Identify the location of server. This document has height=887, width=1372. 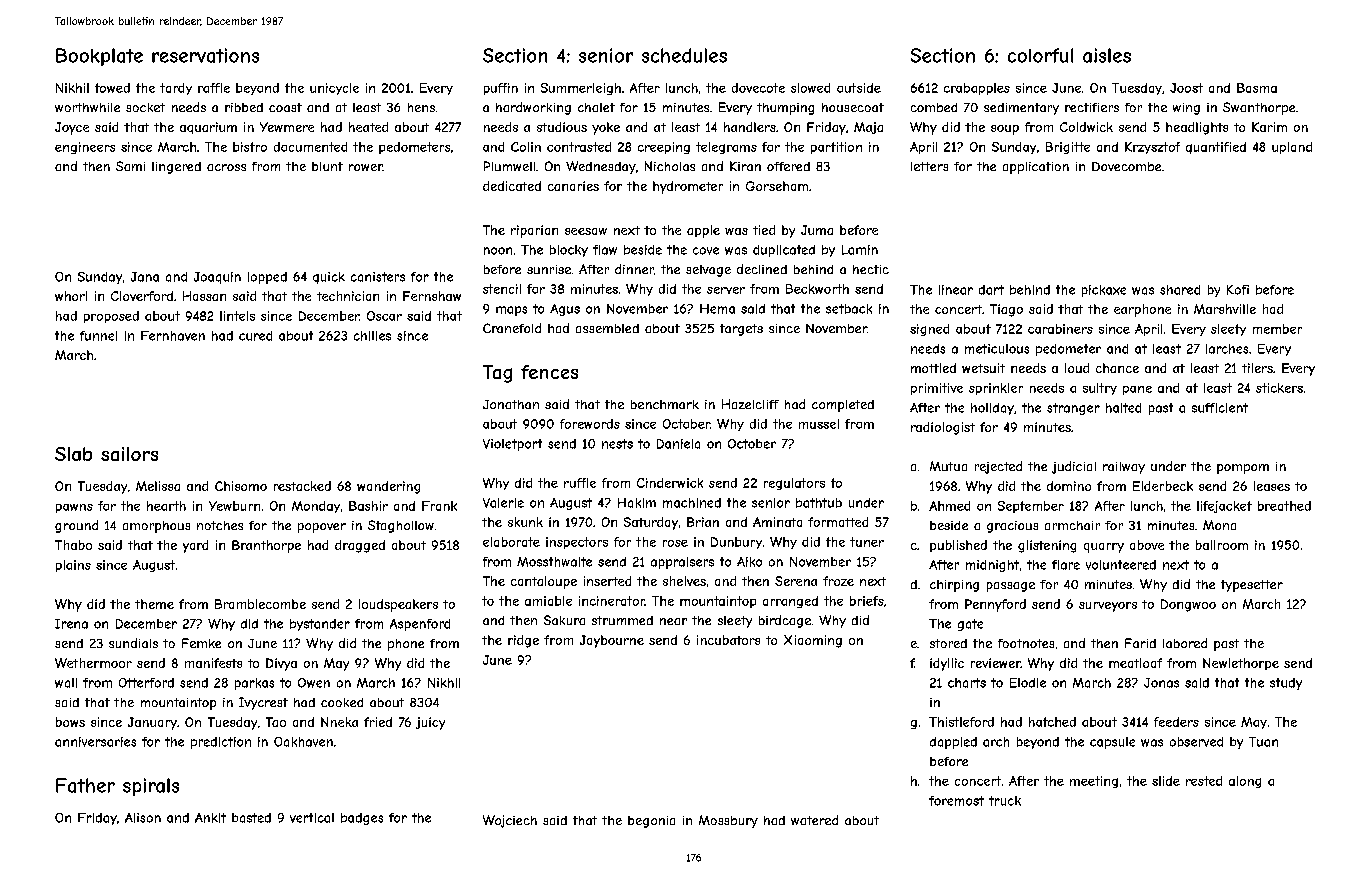
(726, 290).
